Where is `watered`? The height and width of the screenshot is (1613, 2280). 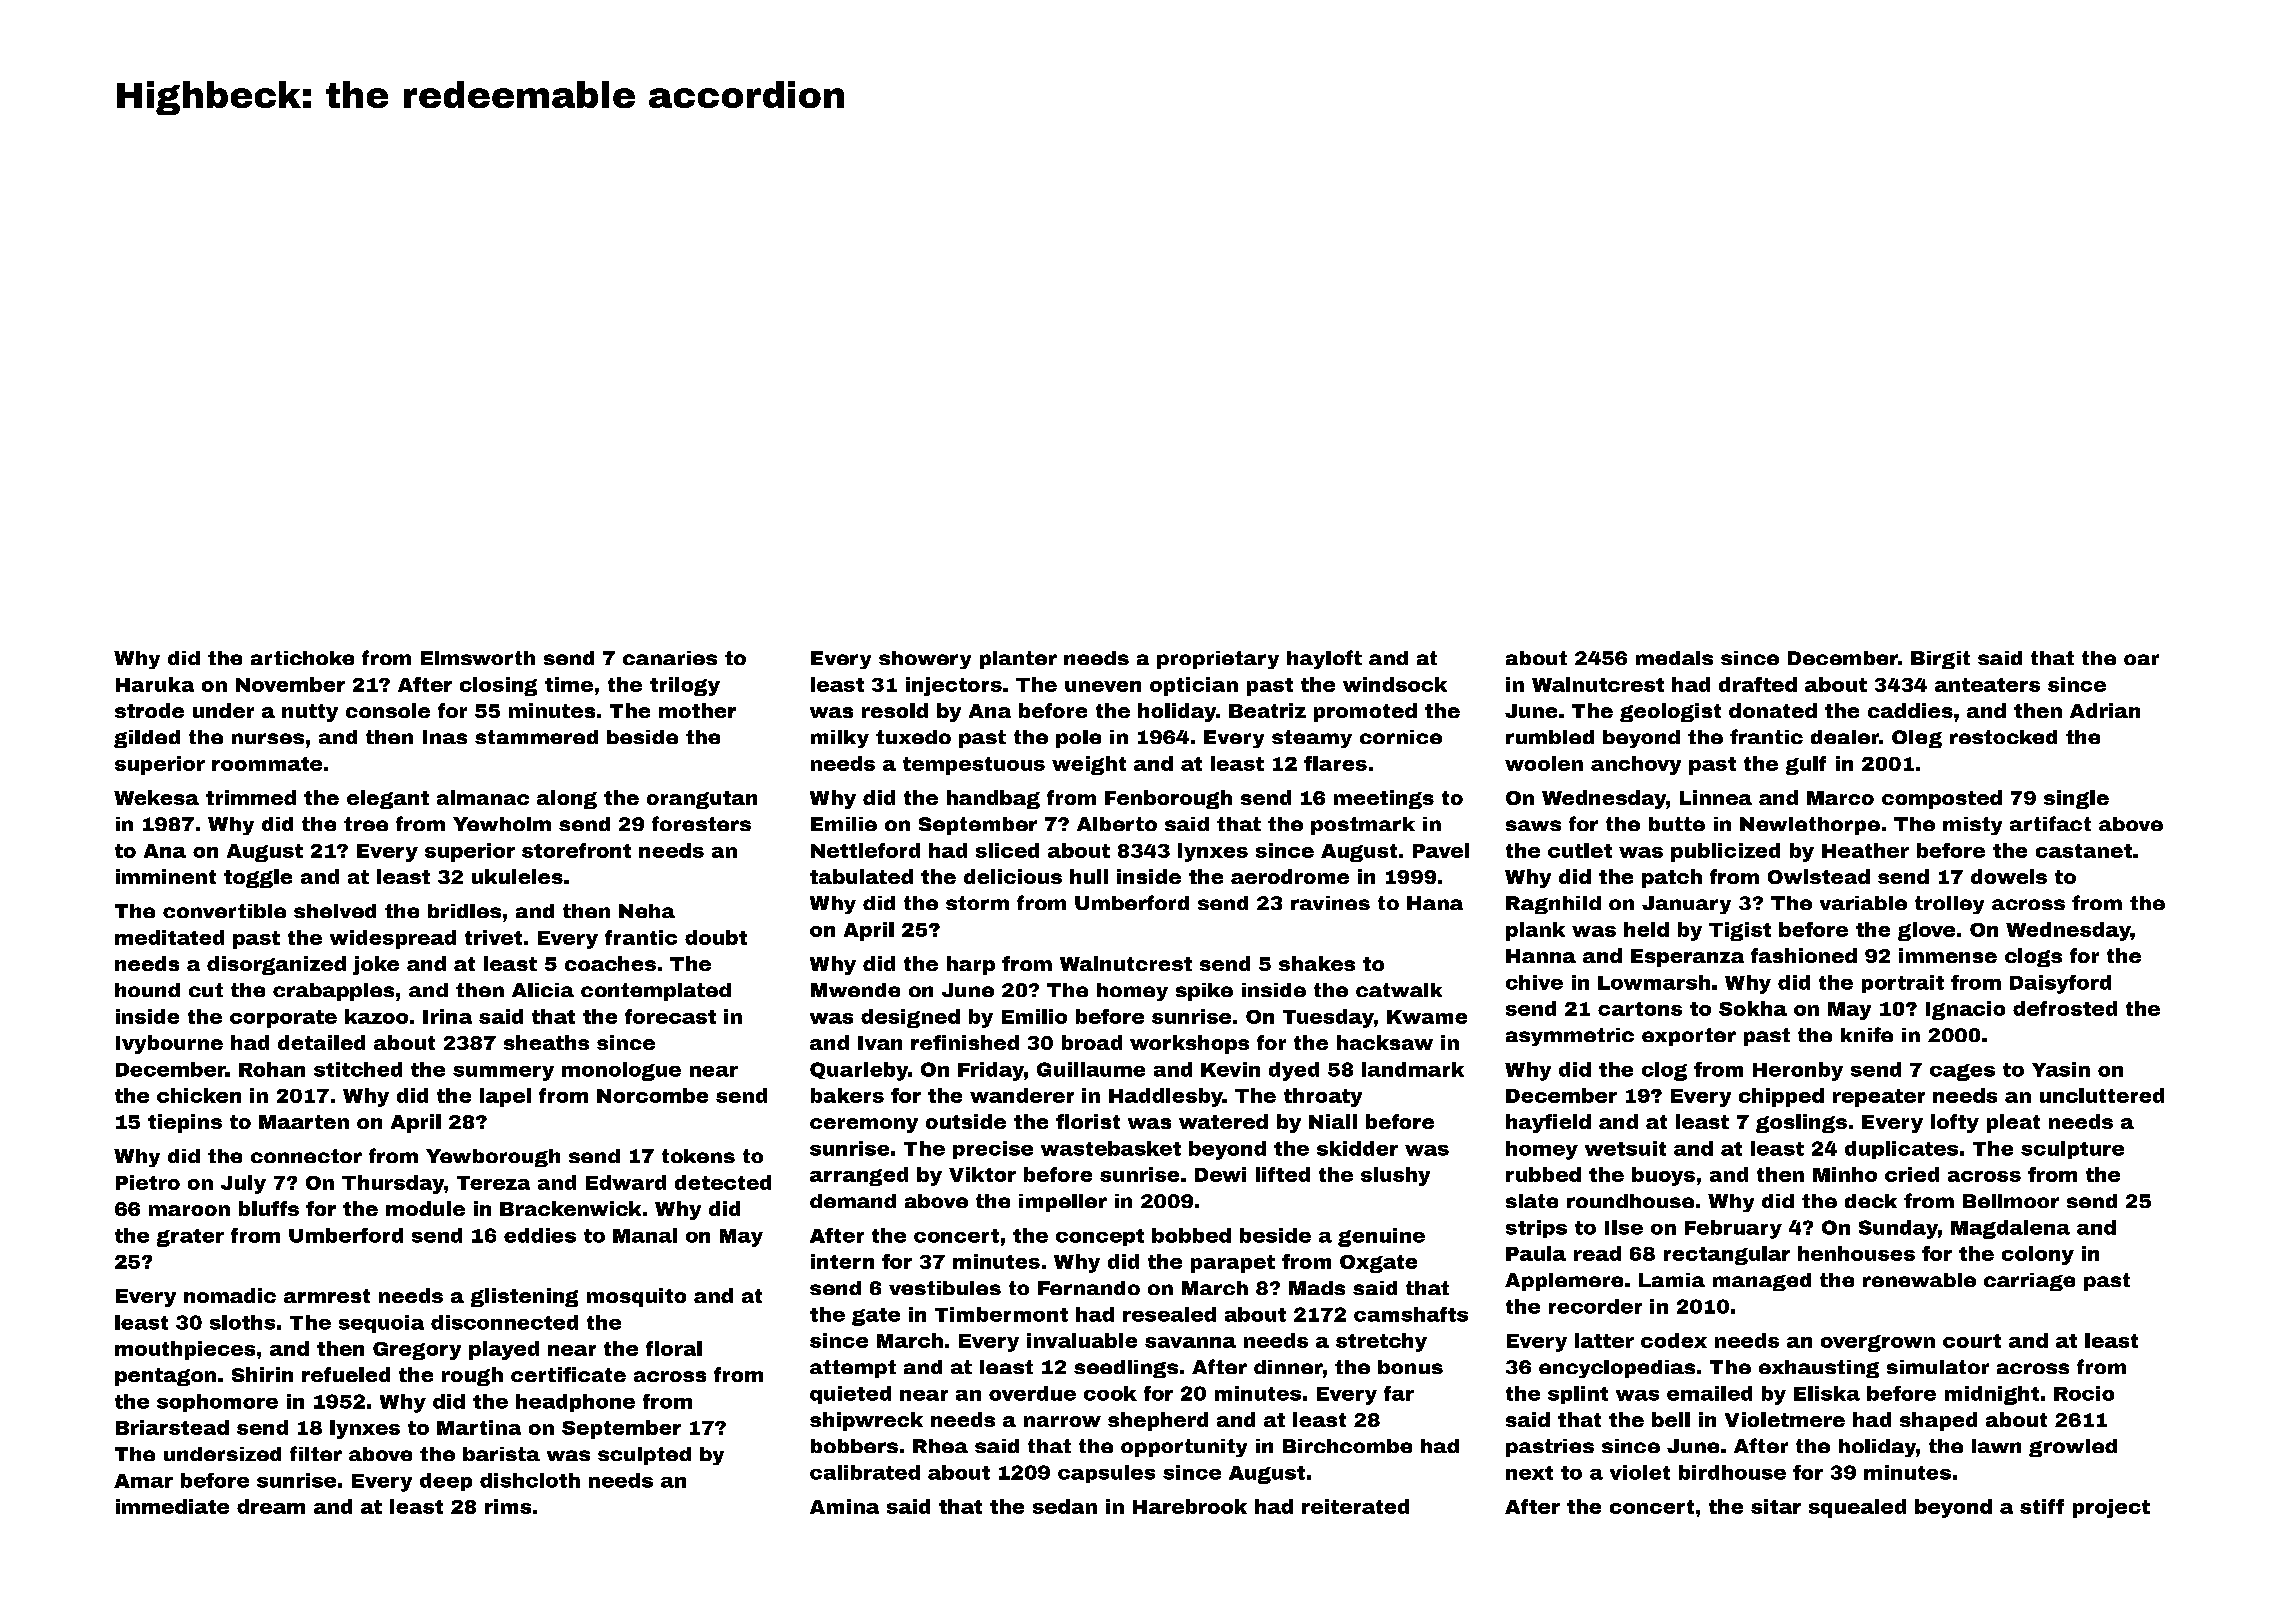 watered is located at coordinates (1223, 1121).
